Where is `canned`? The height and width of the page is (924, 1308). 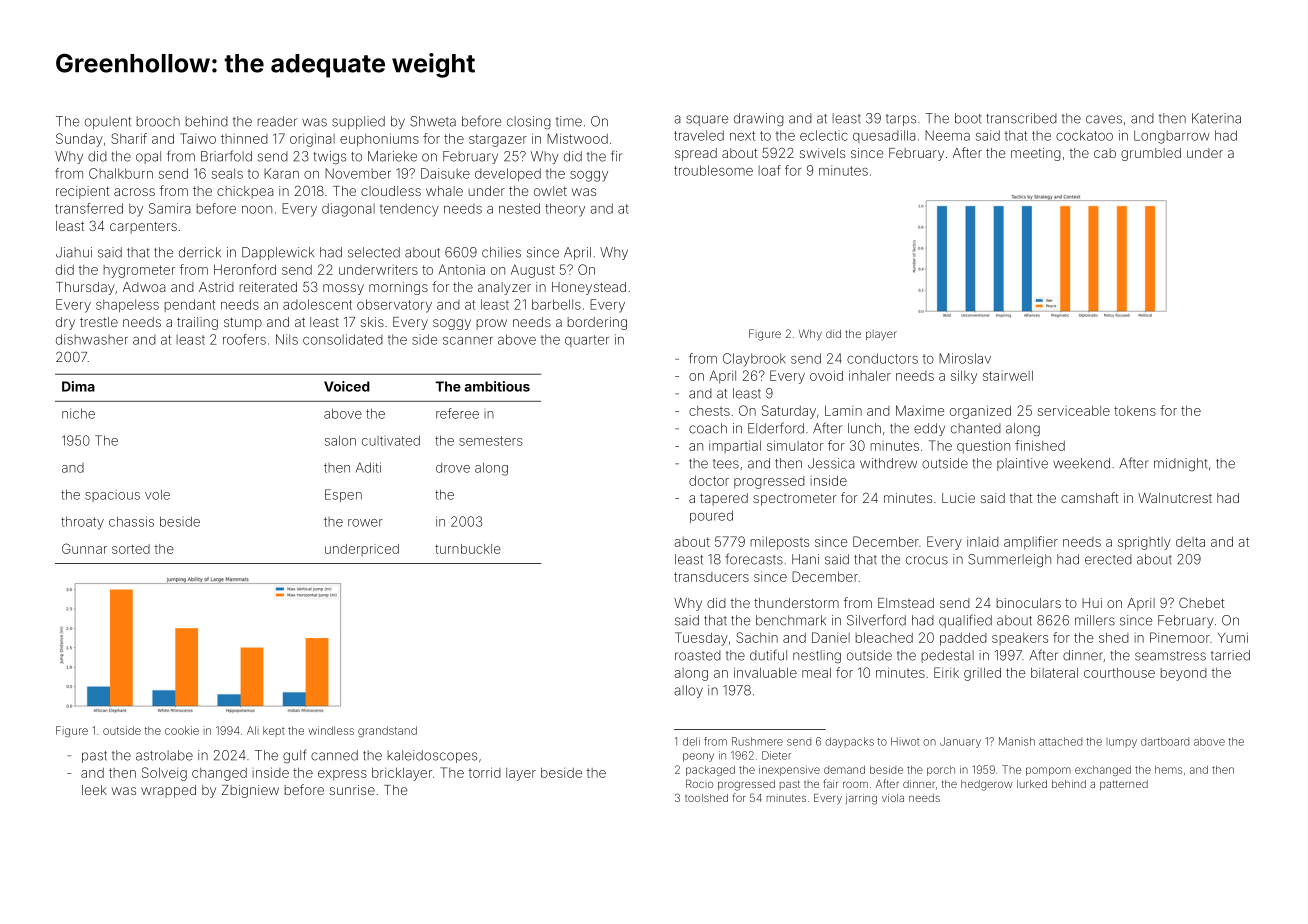
canned is located at coordinates (334, 755).
